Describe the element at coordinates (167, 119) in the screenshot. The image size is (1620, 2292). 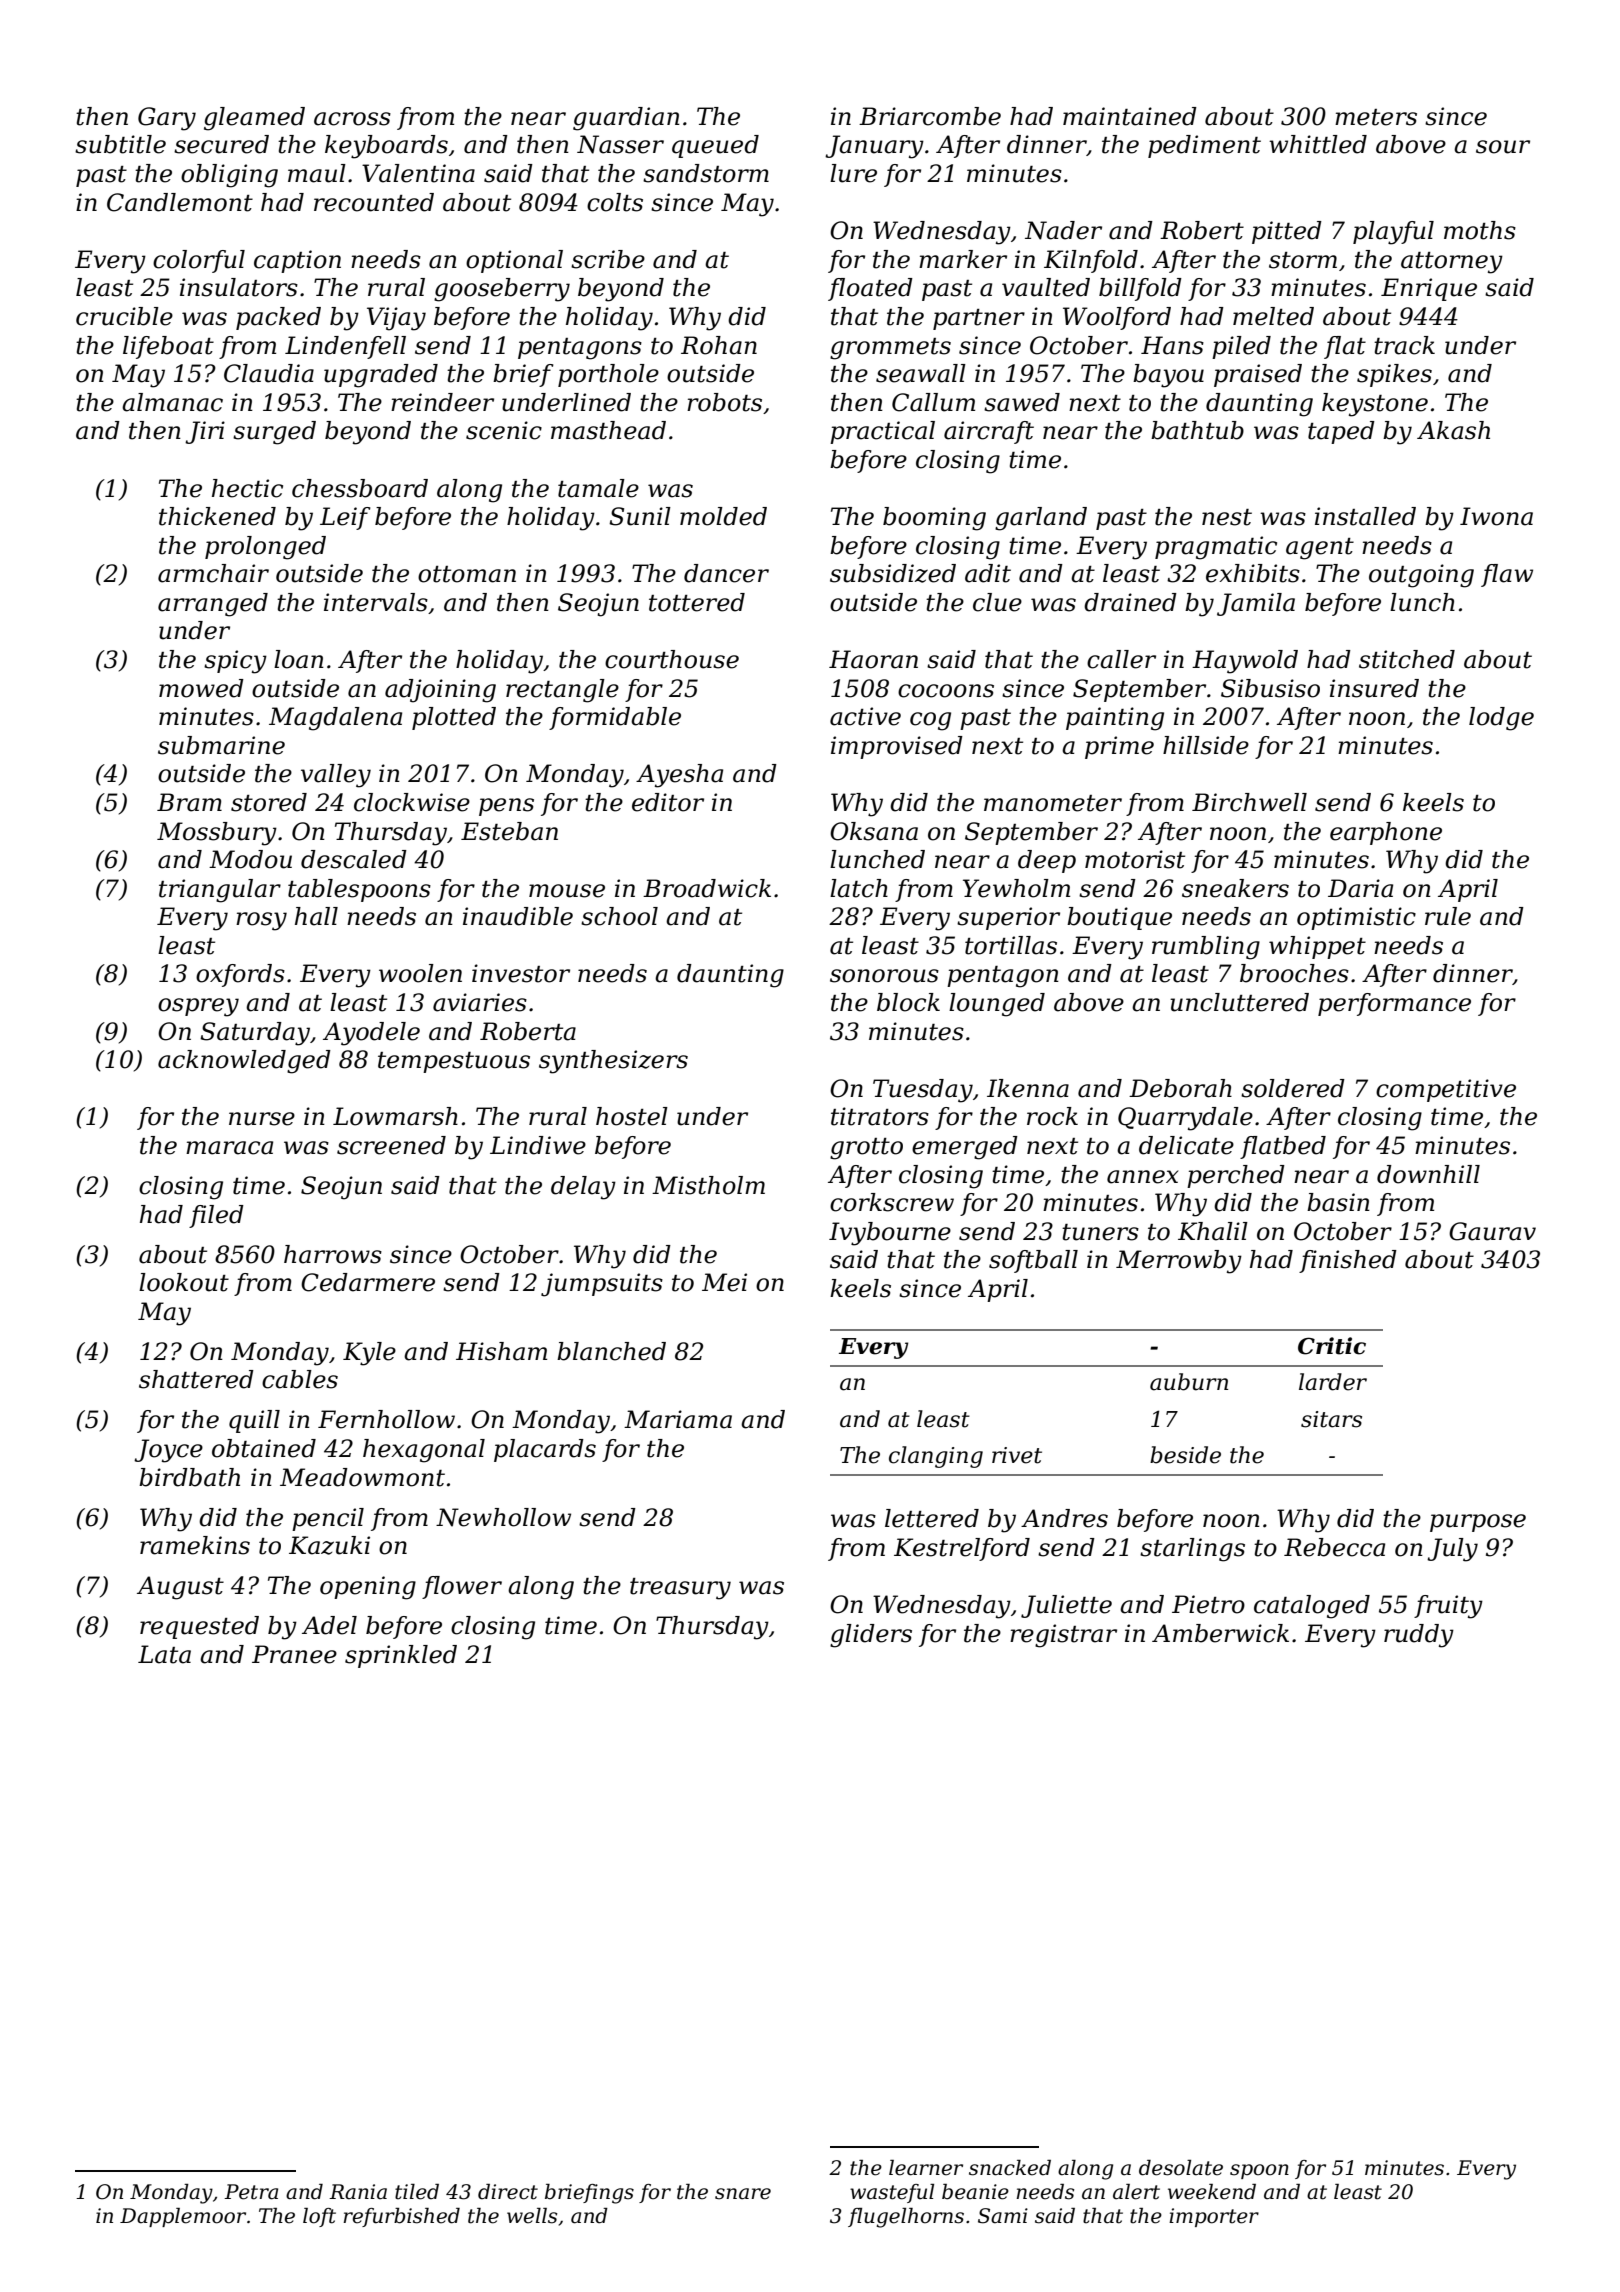
I see `Gary` at that location.
